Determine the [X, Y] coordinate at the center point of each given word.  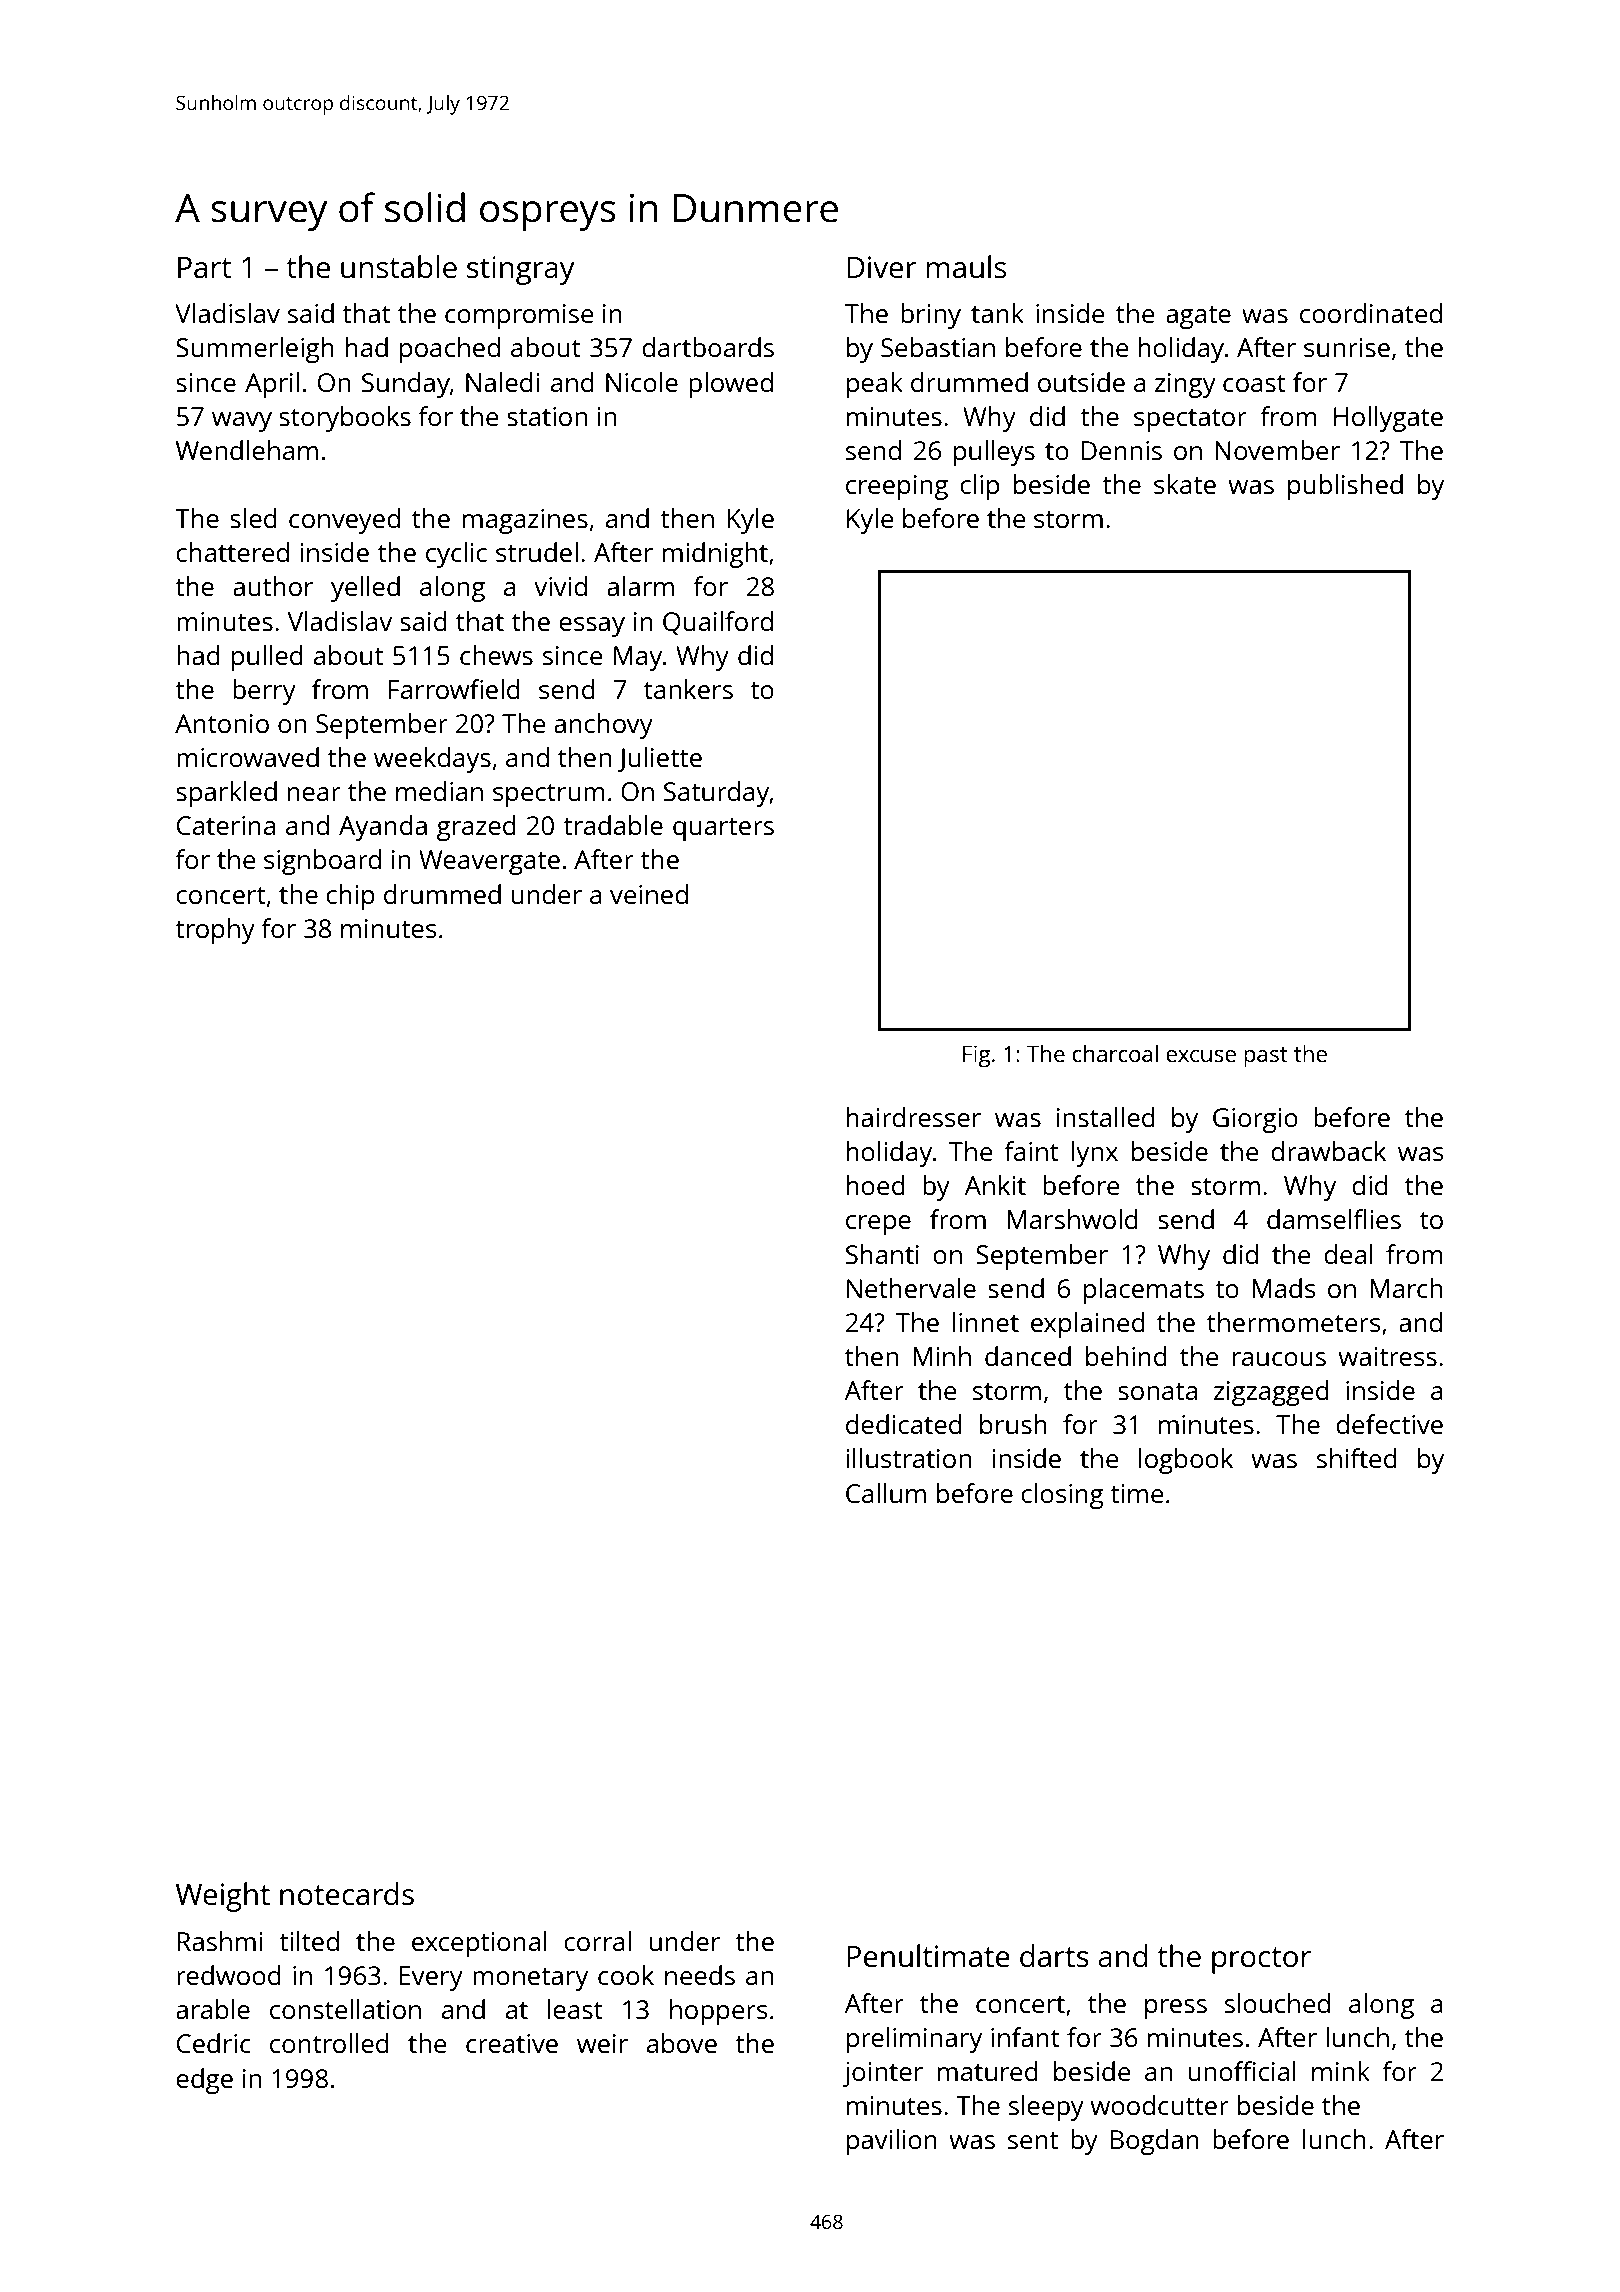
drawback [1328, 1151]
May [638, 658]
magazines [525, 521]
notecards [347, 1894]
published [1345, 487]
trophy [215, 931]
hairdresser [914, 1117]
